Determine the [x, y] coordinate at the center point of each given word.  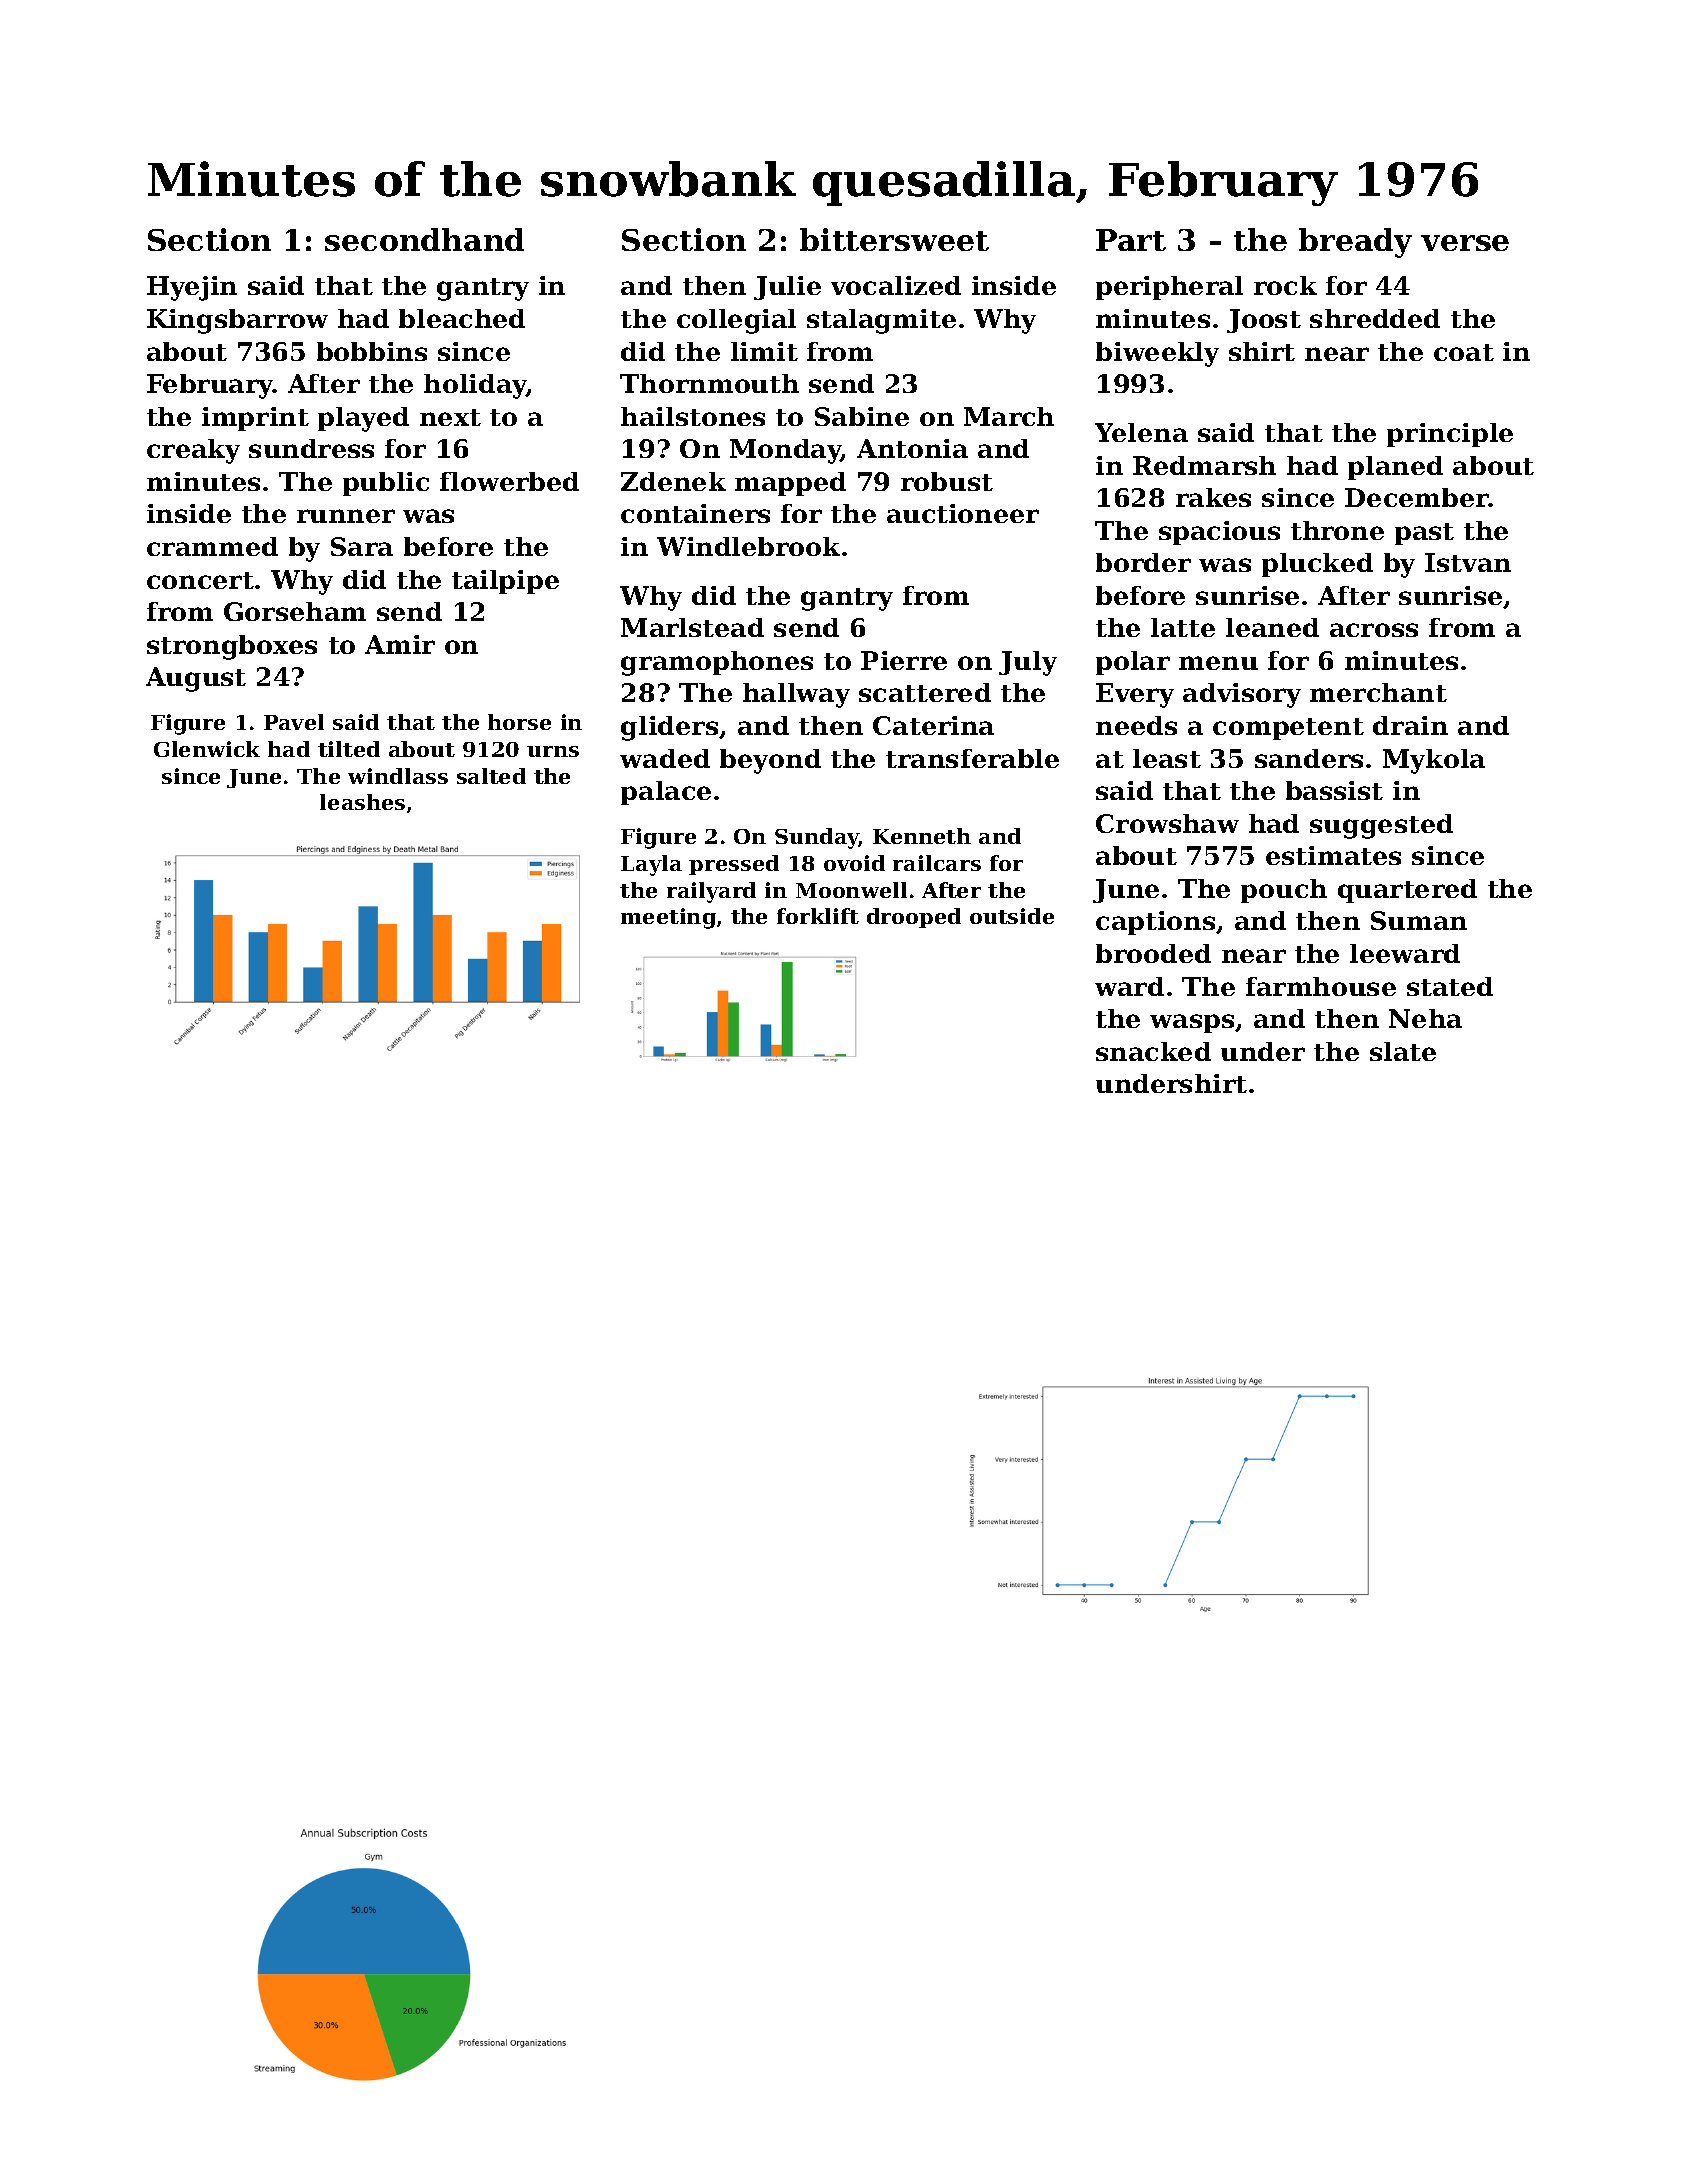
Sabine [862, 416]
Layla [651, 865]
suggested [1381, 826]
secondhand [424, 239]
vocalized [896, 285]
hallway [796, 695]
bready [1355, 243]
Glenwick [207, 749]
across [1374, 630]
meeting [668, 918]
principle [1450, 435]
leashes [362, 802]
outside [1012, 916]
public [386, 484]
